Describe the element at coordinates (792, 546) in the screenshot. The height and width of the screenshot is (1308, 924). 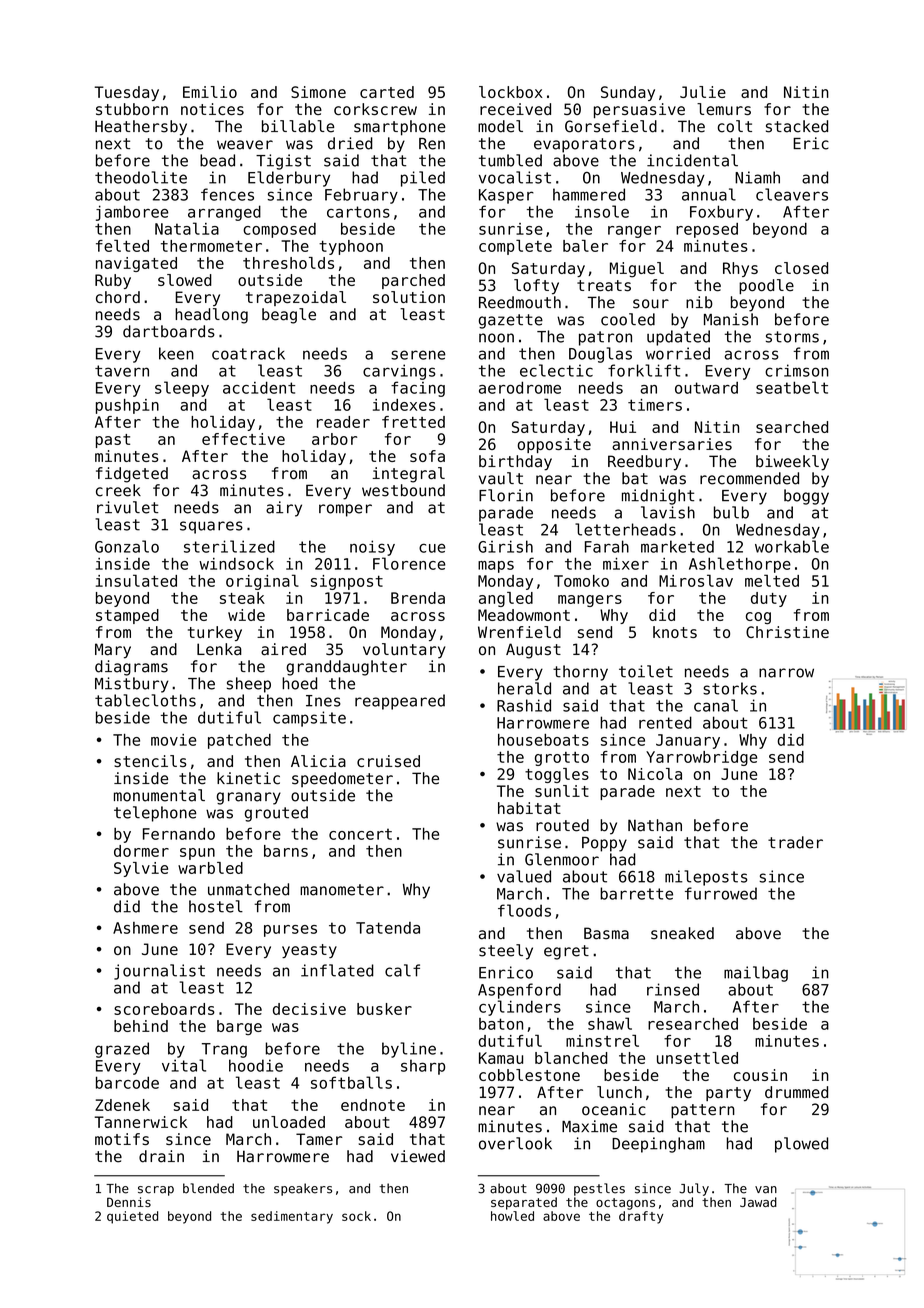
I see `workable` at that location.
